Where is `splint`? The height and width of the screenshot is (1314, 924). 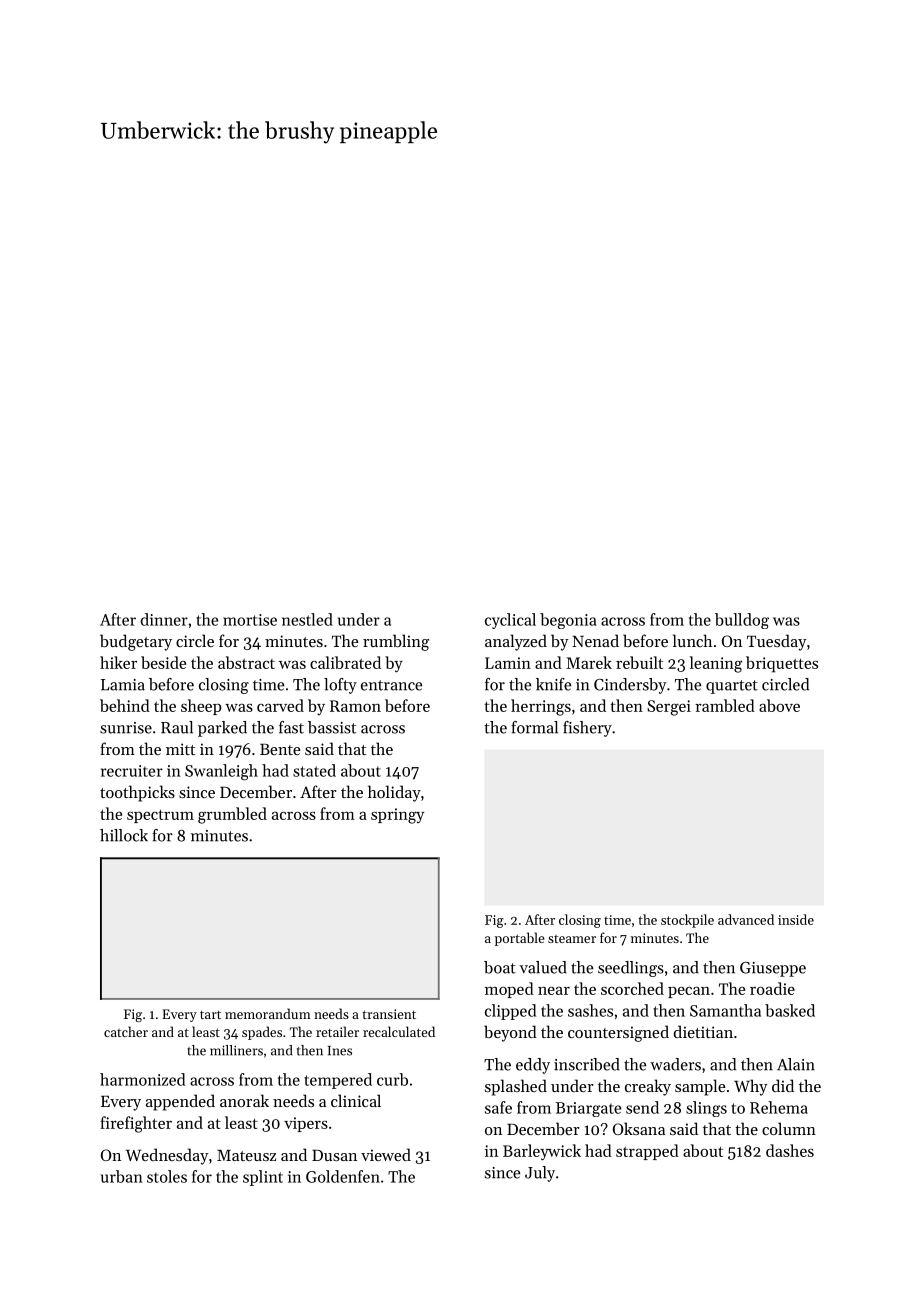
splint is located at coordinates (263, 1178).
